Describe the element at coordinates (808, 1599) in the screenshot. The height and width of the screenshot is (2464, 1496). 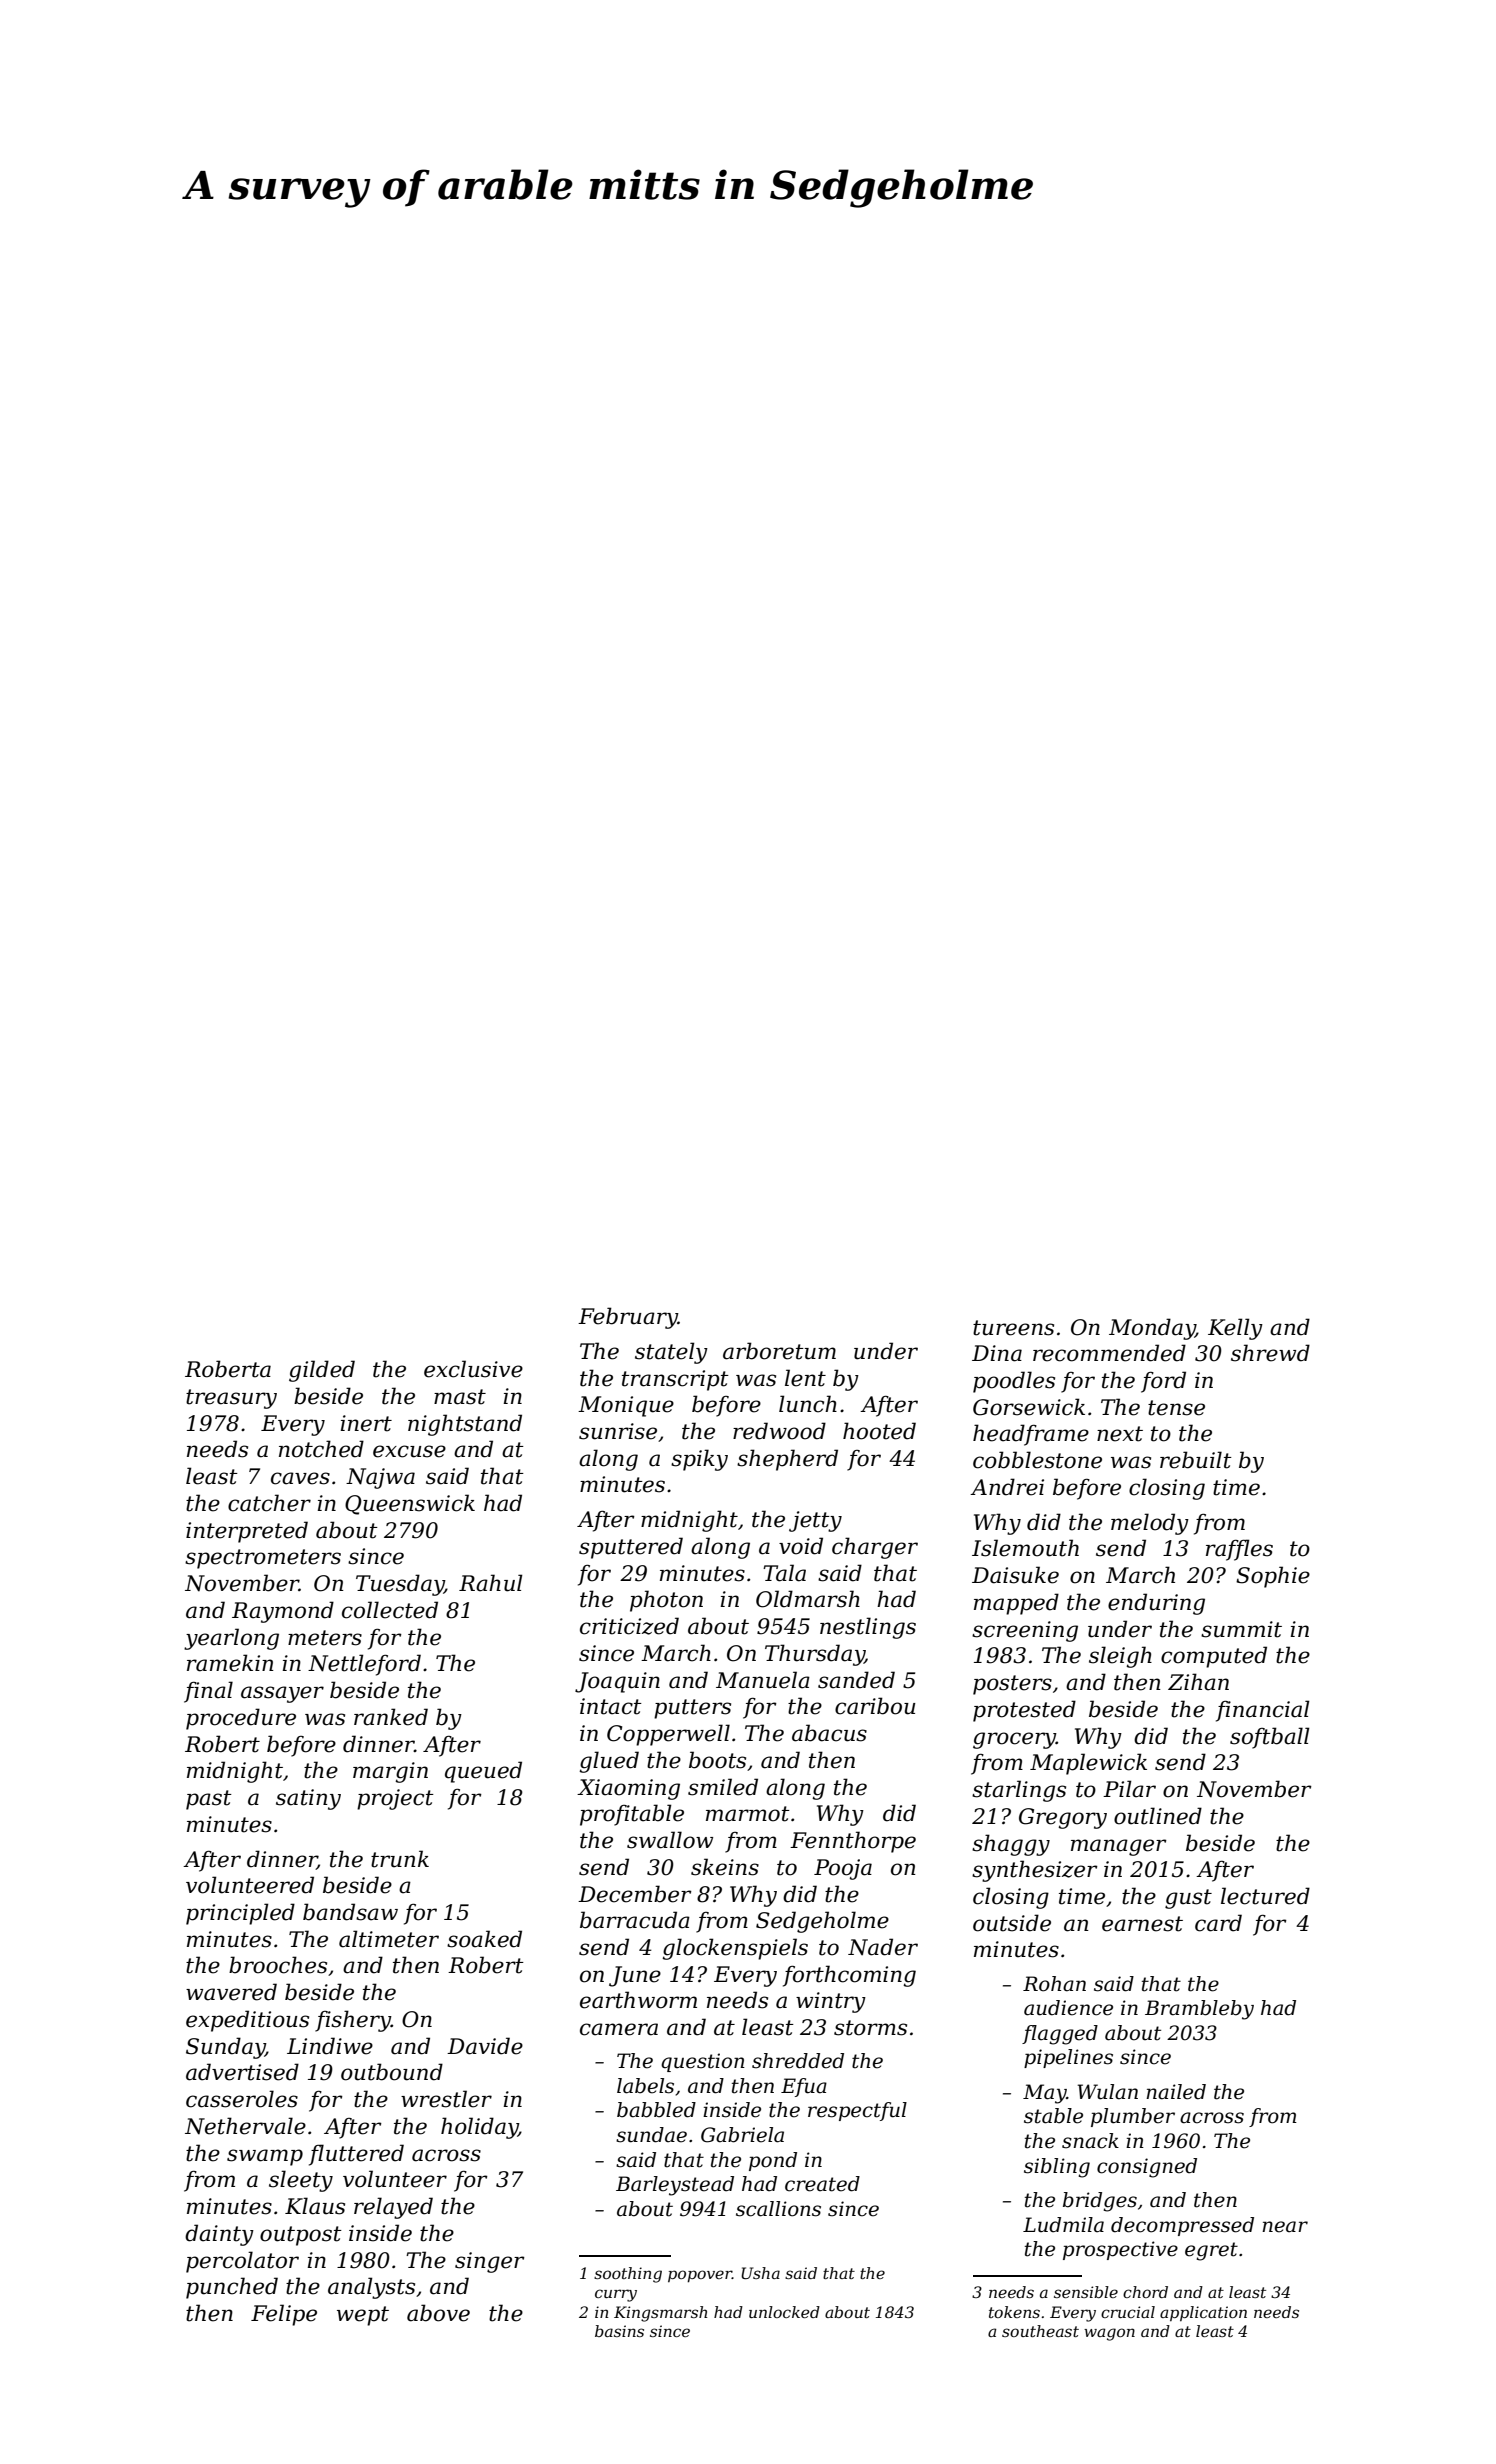
I see `Oldmarsh` at that location.
